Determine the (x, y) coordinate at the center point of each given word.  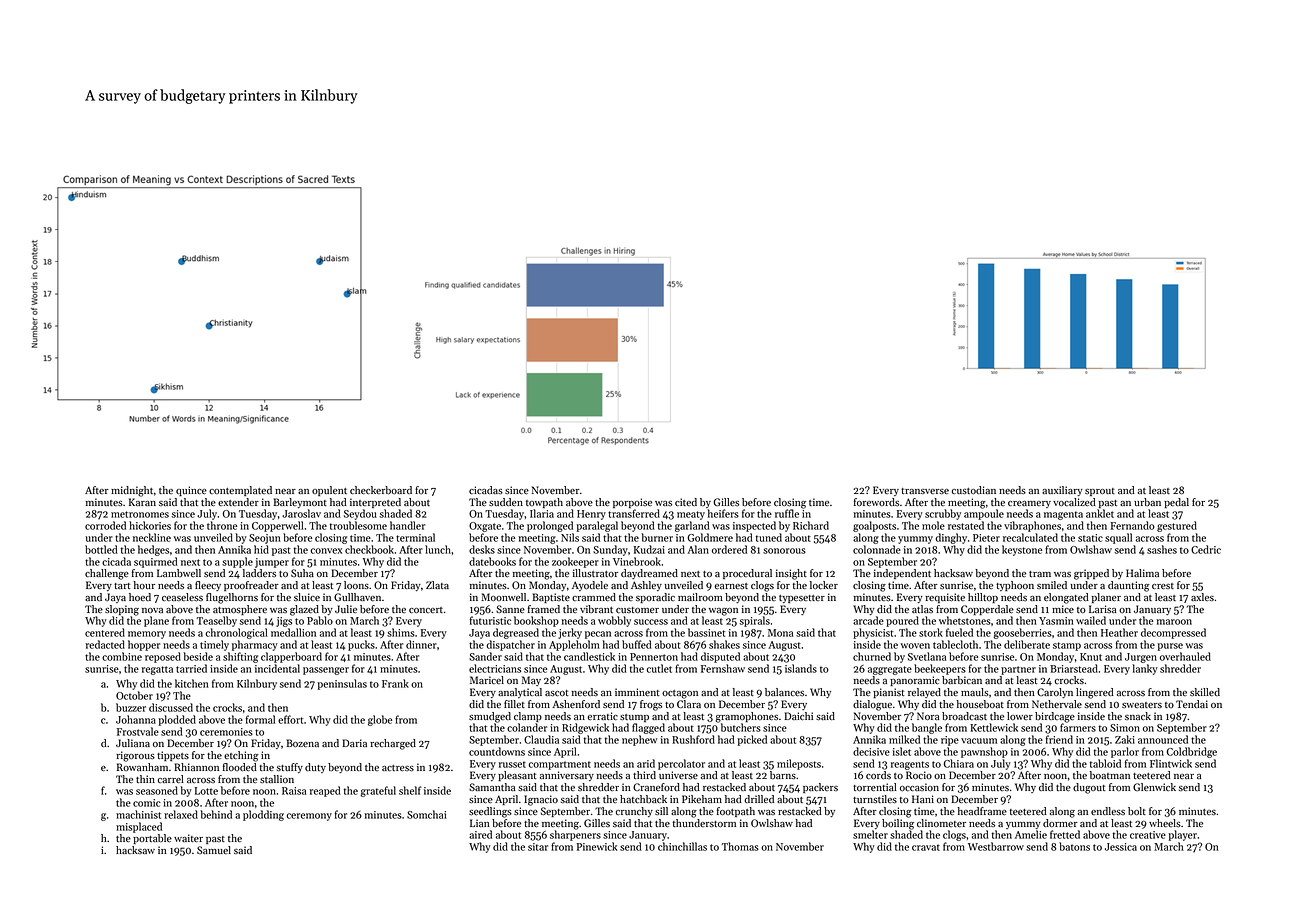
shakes (724, 644)
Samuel (214, 850)
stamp (1067, 646)
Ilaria (542, 513)
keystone (1022, 550)
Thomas (740, 846)
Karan (142, 502)
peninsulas (342, 684)
